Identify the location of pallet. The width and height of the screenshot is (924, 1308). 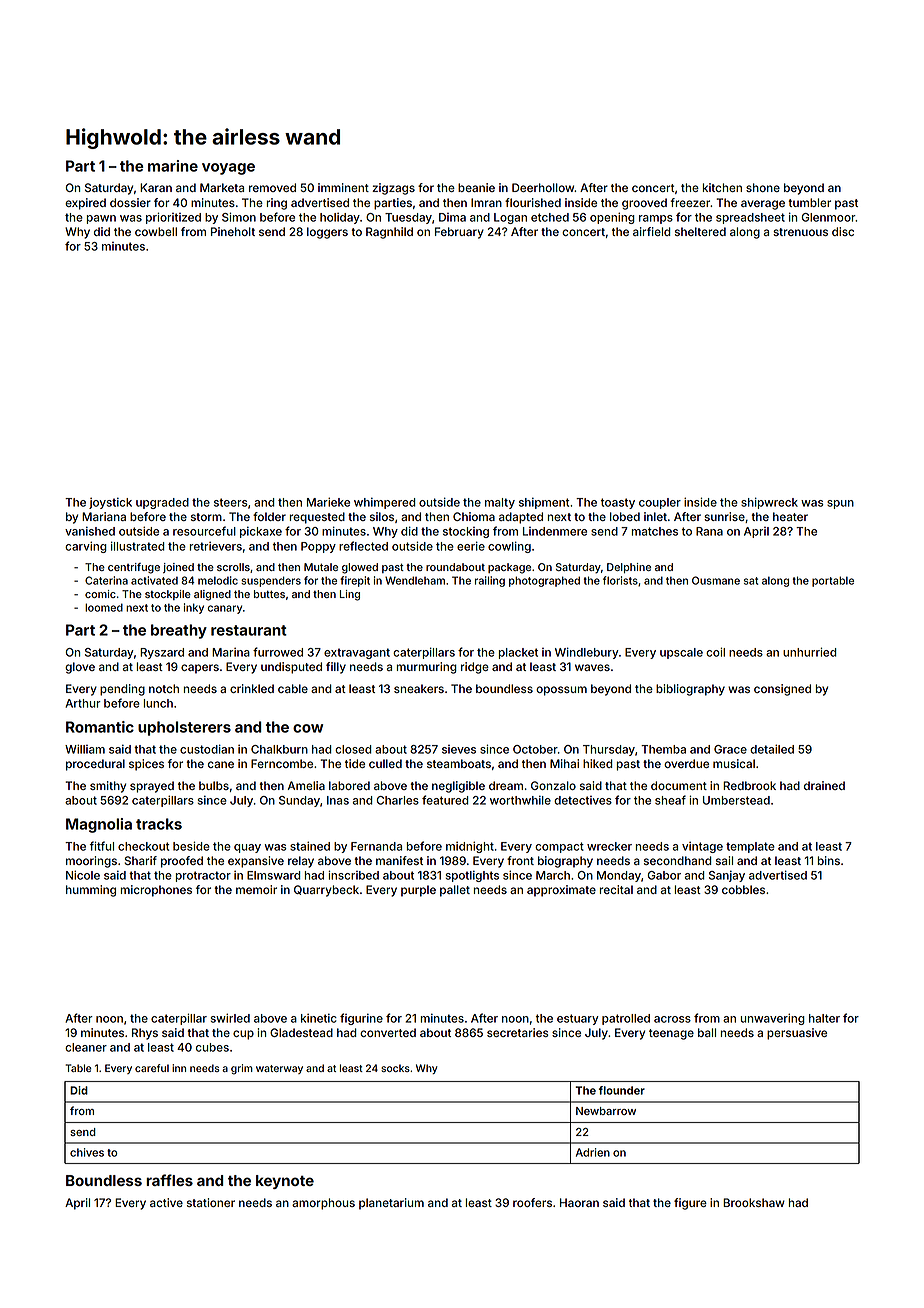
(455, 891).
